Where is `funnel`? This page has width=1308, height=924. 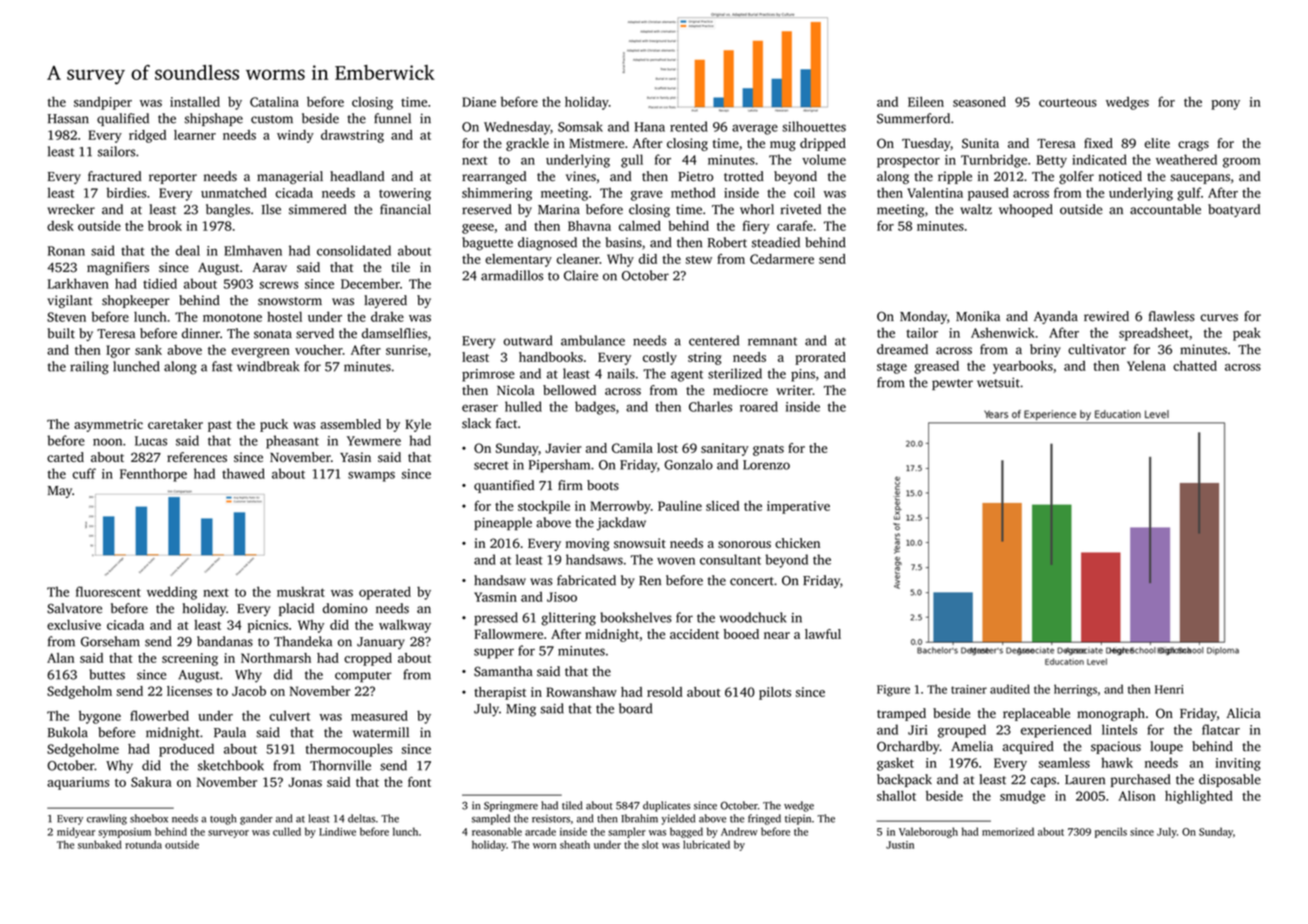 funnel is located at coordinates (392, 118).
